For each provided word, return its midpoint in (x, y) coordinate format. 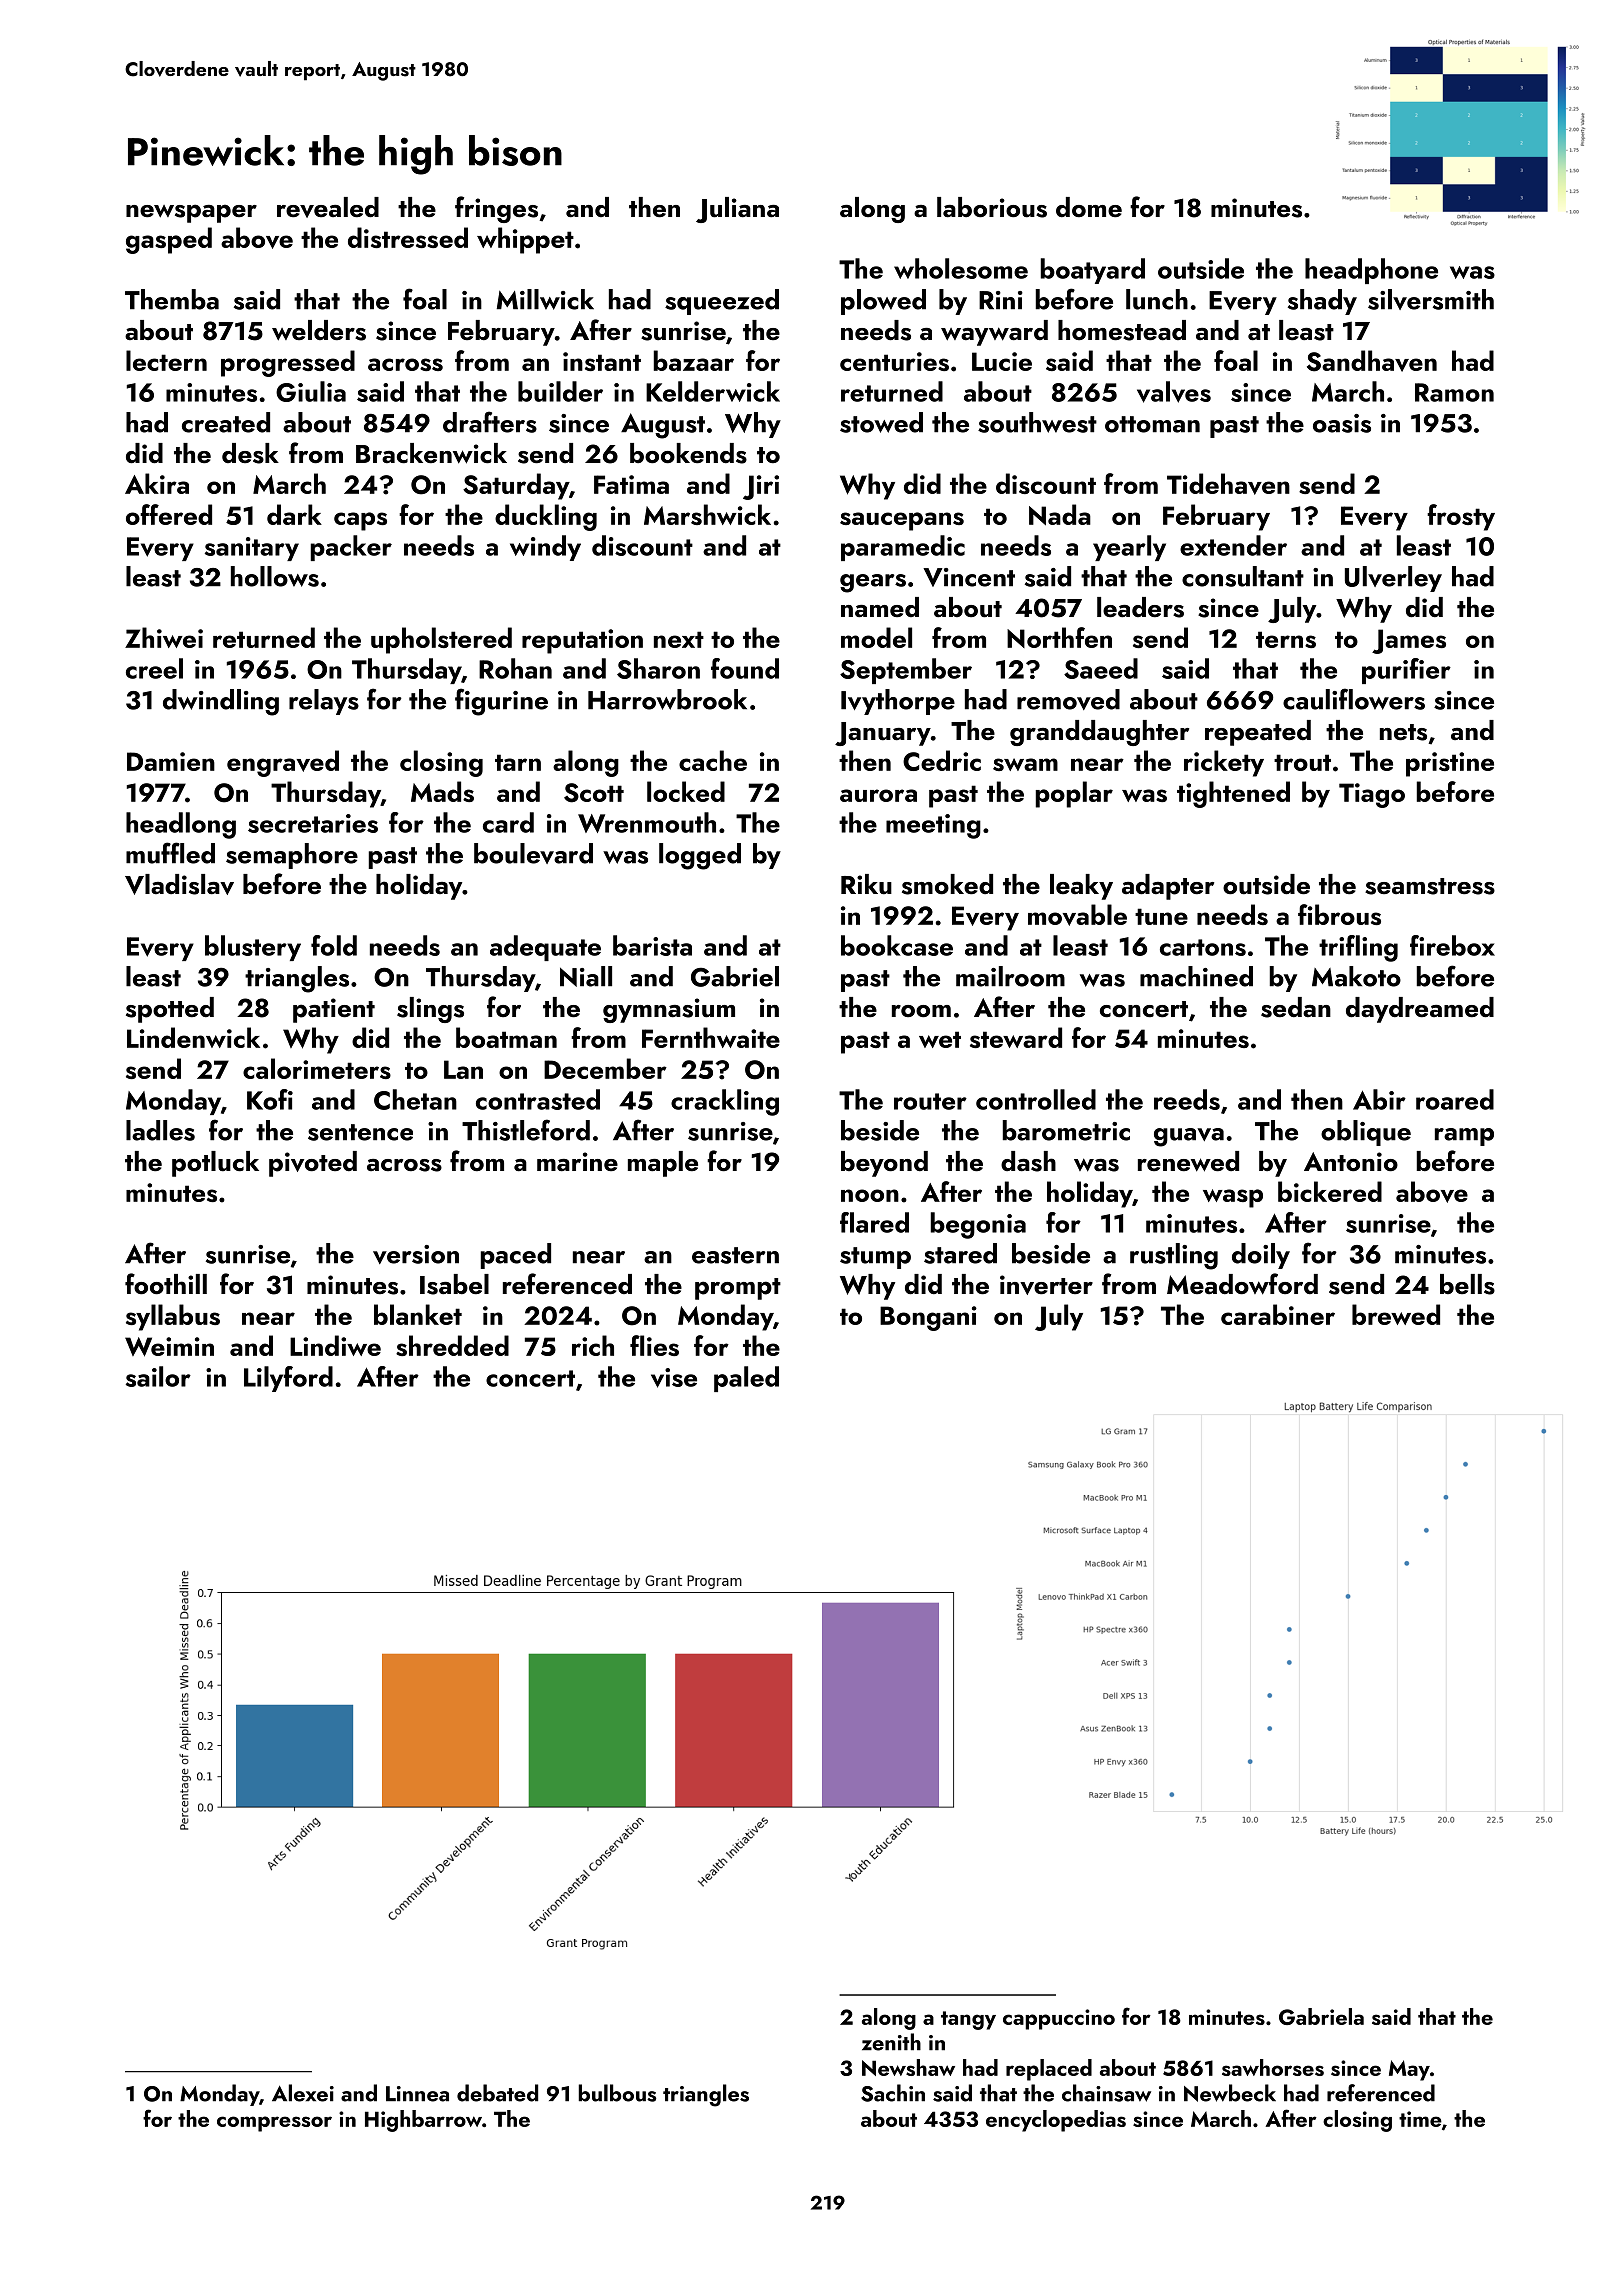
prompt (738, 1289)
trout (1302, 762)
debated (497, 2093)
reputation (582, 641)
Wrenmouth (647, 822)
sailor (158, 1376)
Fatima (631, 484)
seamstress (1430, 886)
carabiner (1278, 1314)
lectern (166, 360)
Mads (442, 791)
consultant (1243, 576)
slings (430, 1010)
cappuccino (1059, 2019)
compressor (274, 2124)
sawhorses (1273, 2067)
